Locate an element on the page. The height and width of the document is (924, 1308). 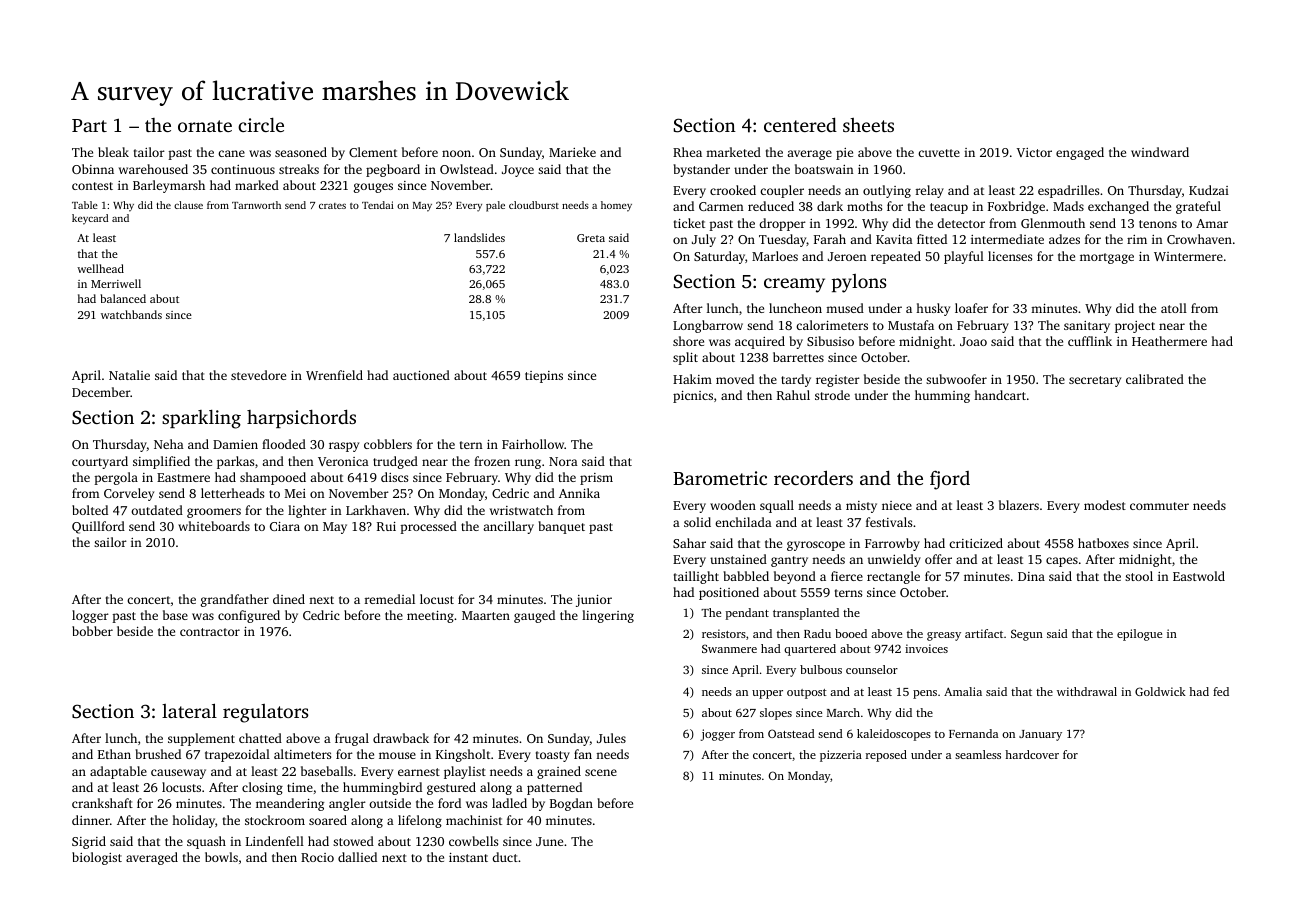
biologist is located at coordinates (97, 858).
